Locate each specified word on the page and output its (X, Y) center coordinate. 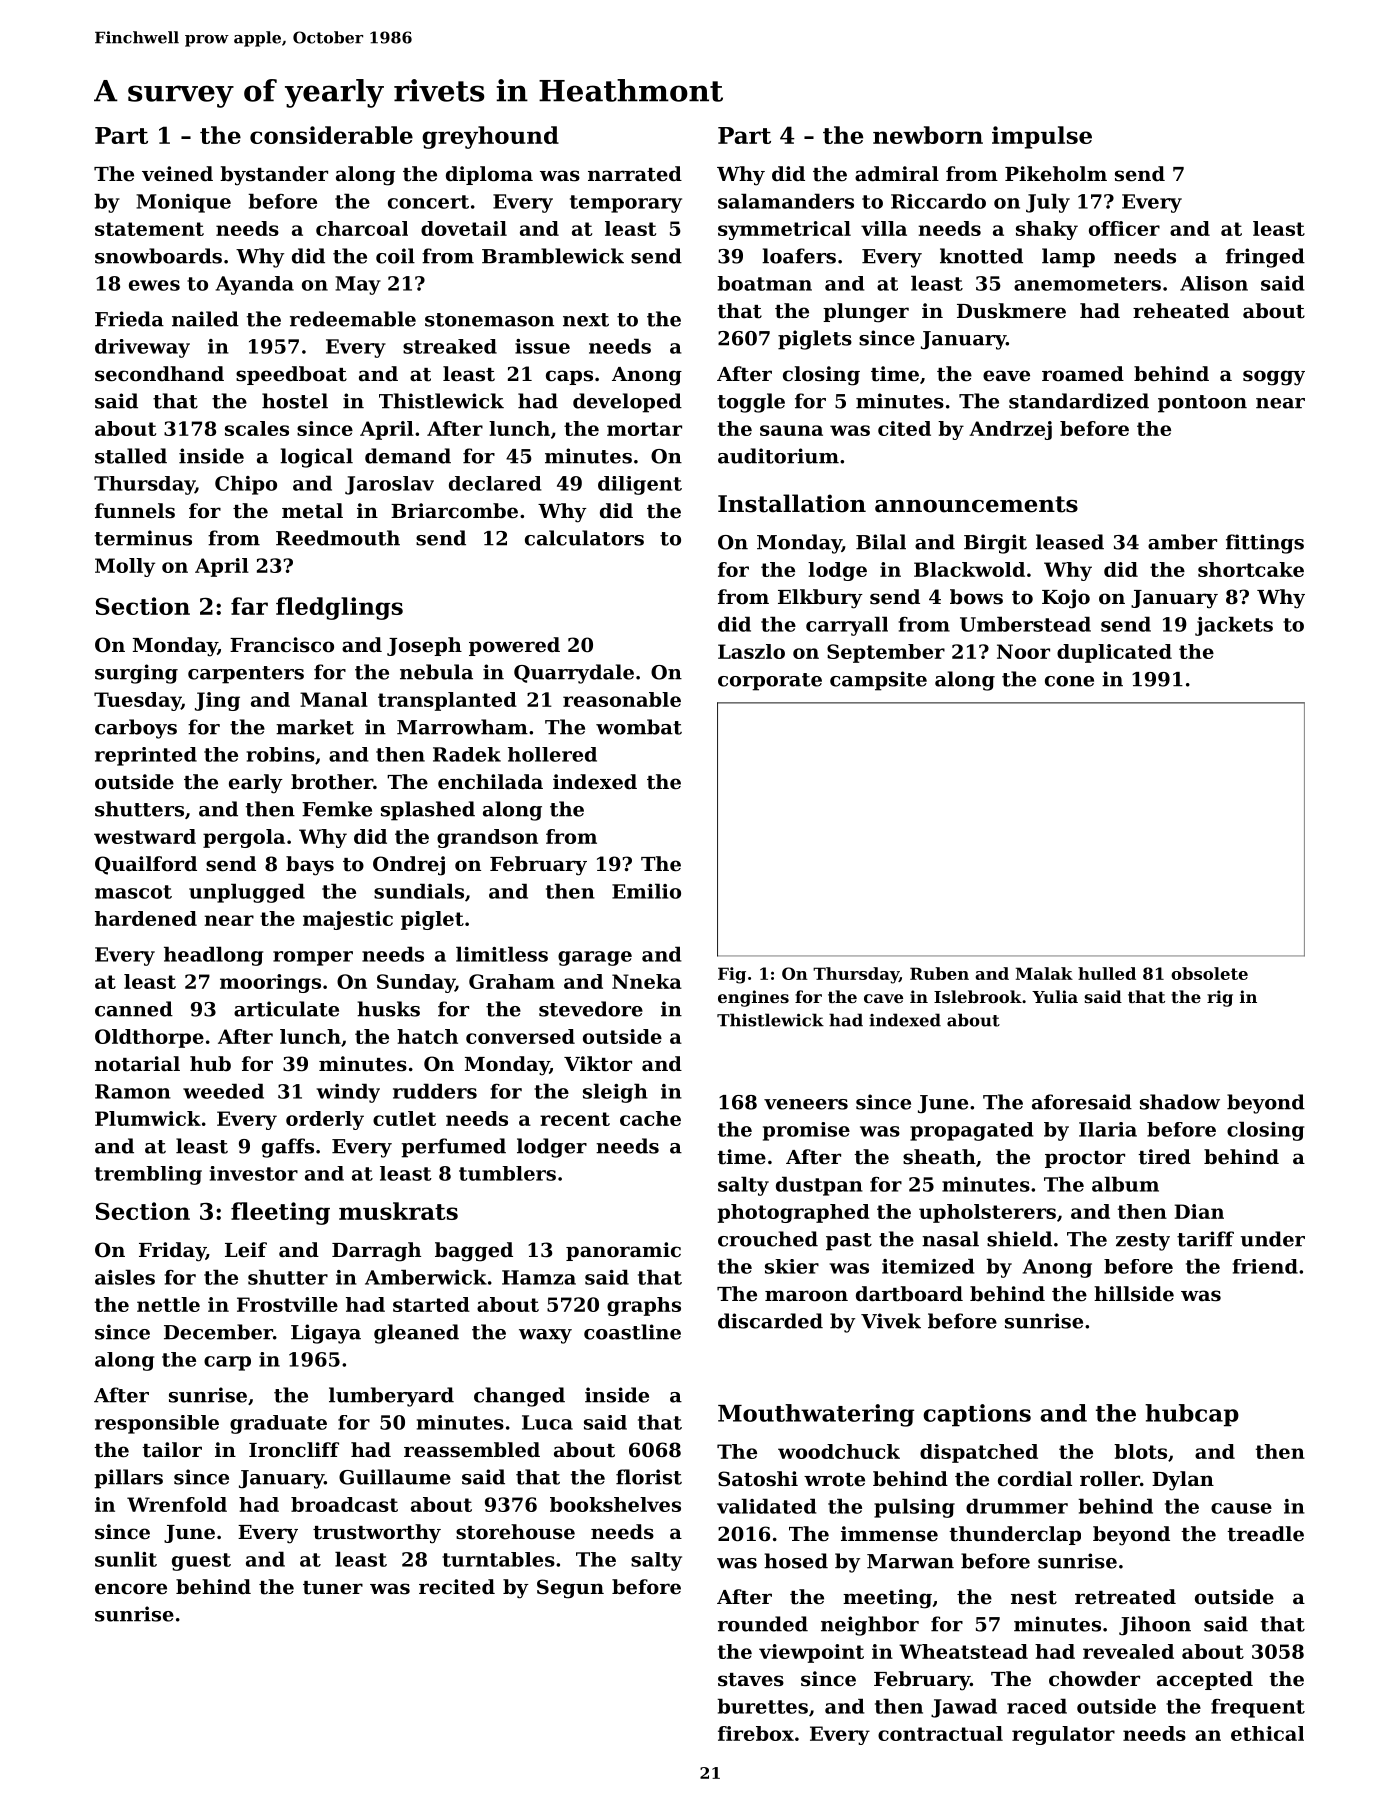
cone (1069, 681)
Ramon (133, 1091)
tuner (333, 1588)
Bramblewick (553, 256)
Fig (732, 975)
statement (149, 229)
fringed (1265, 258)
